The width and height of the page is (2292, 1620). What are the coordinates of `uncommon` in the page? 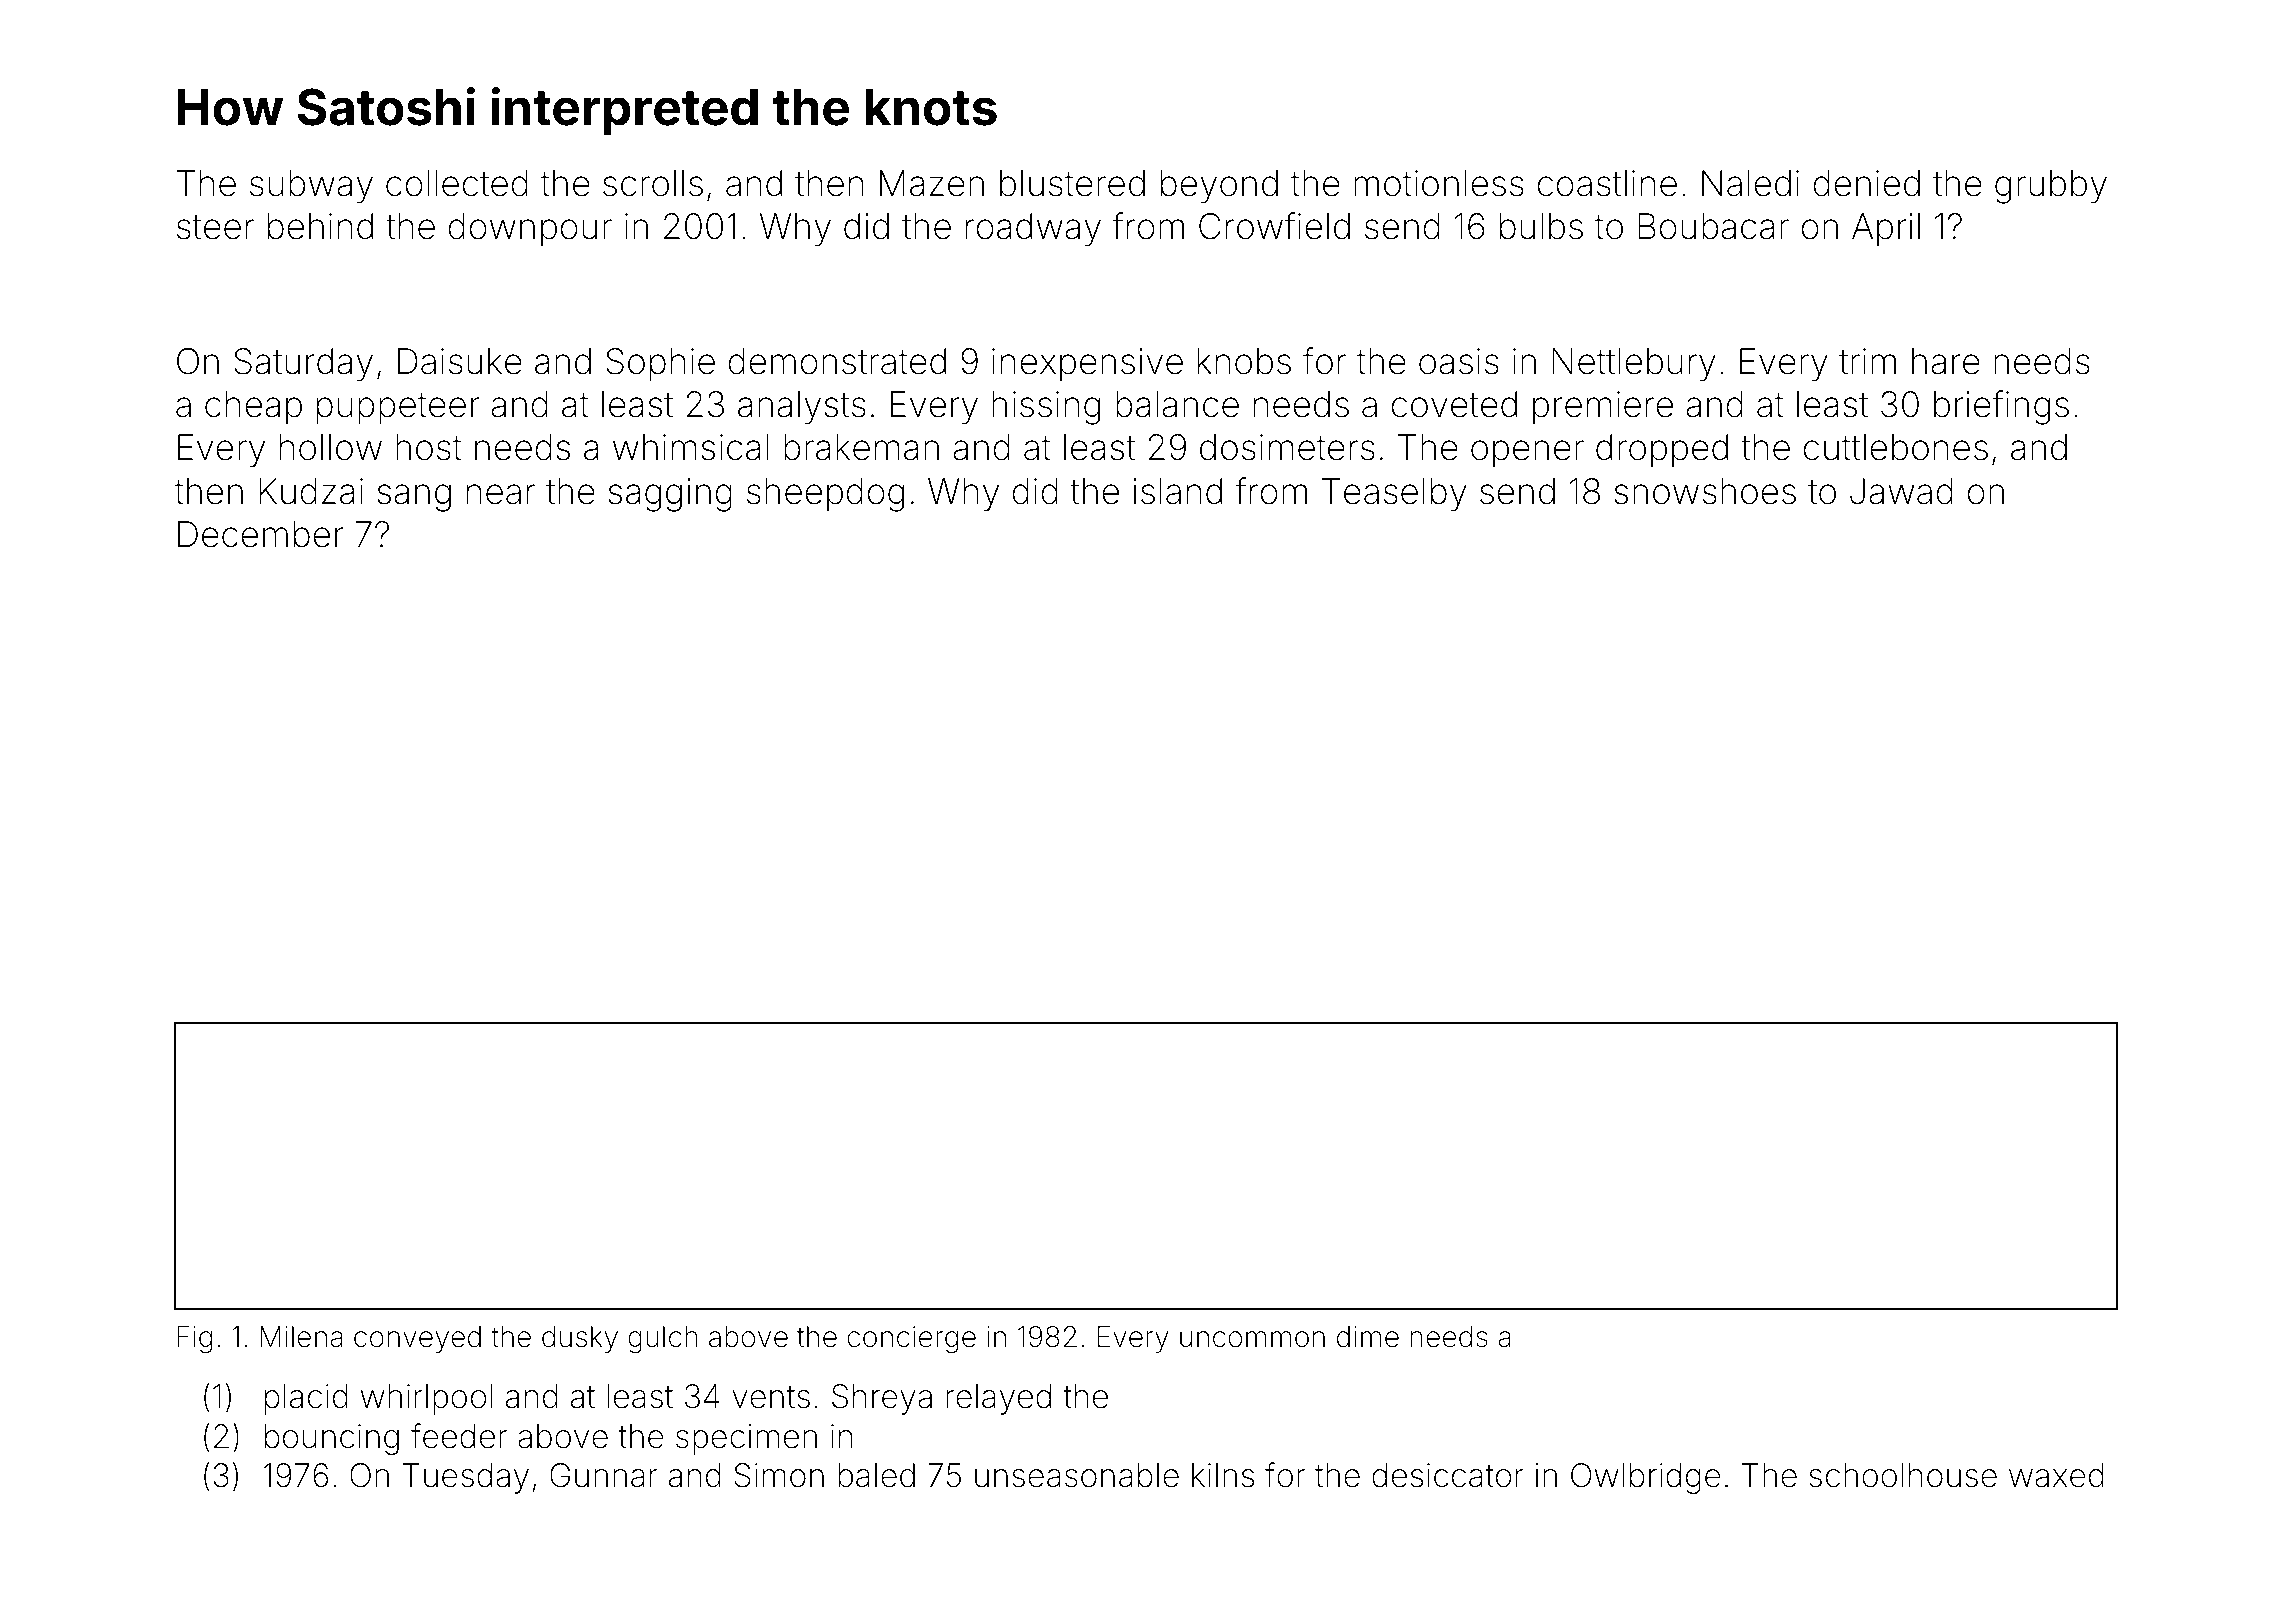 It's located at (1252, 1339).
